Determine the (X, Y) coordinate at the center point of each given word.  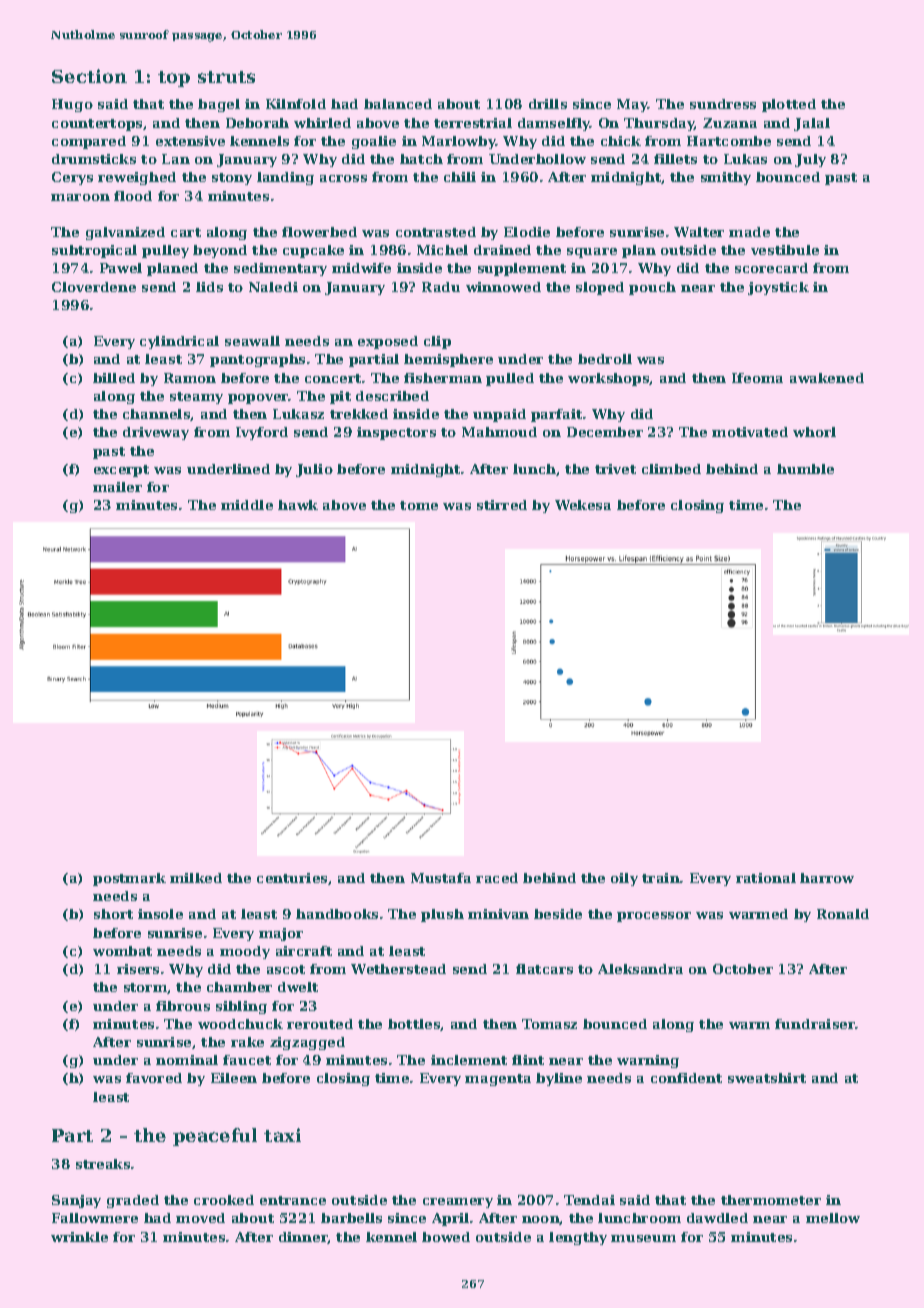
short (113, 914)
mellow (833, 1218)
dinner (303, 1238)
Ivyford (262, 433)
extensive (190, 141)
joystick (778, 288)
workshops (609, 379)
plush (442, 915)
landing (285, 178)
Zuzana (730, 123)
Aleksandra (640, 969)
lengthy (578, 1238)
